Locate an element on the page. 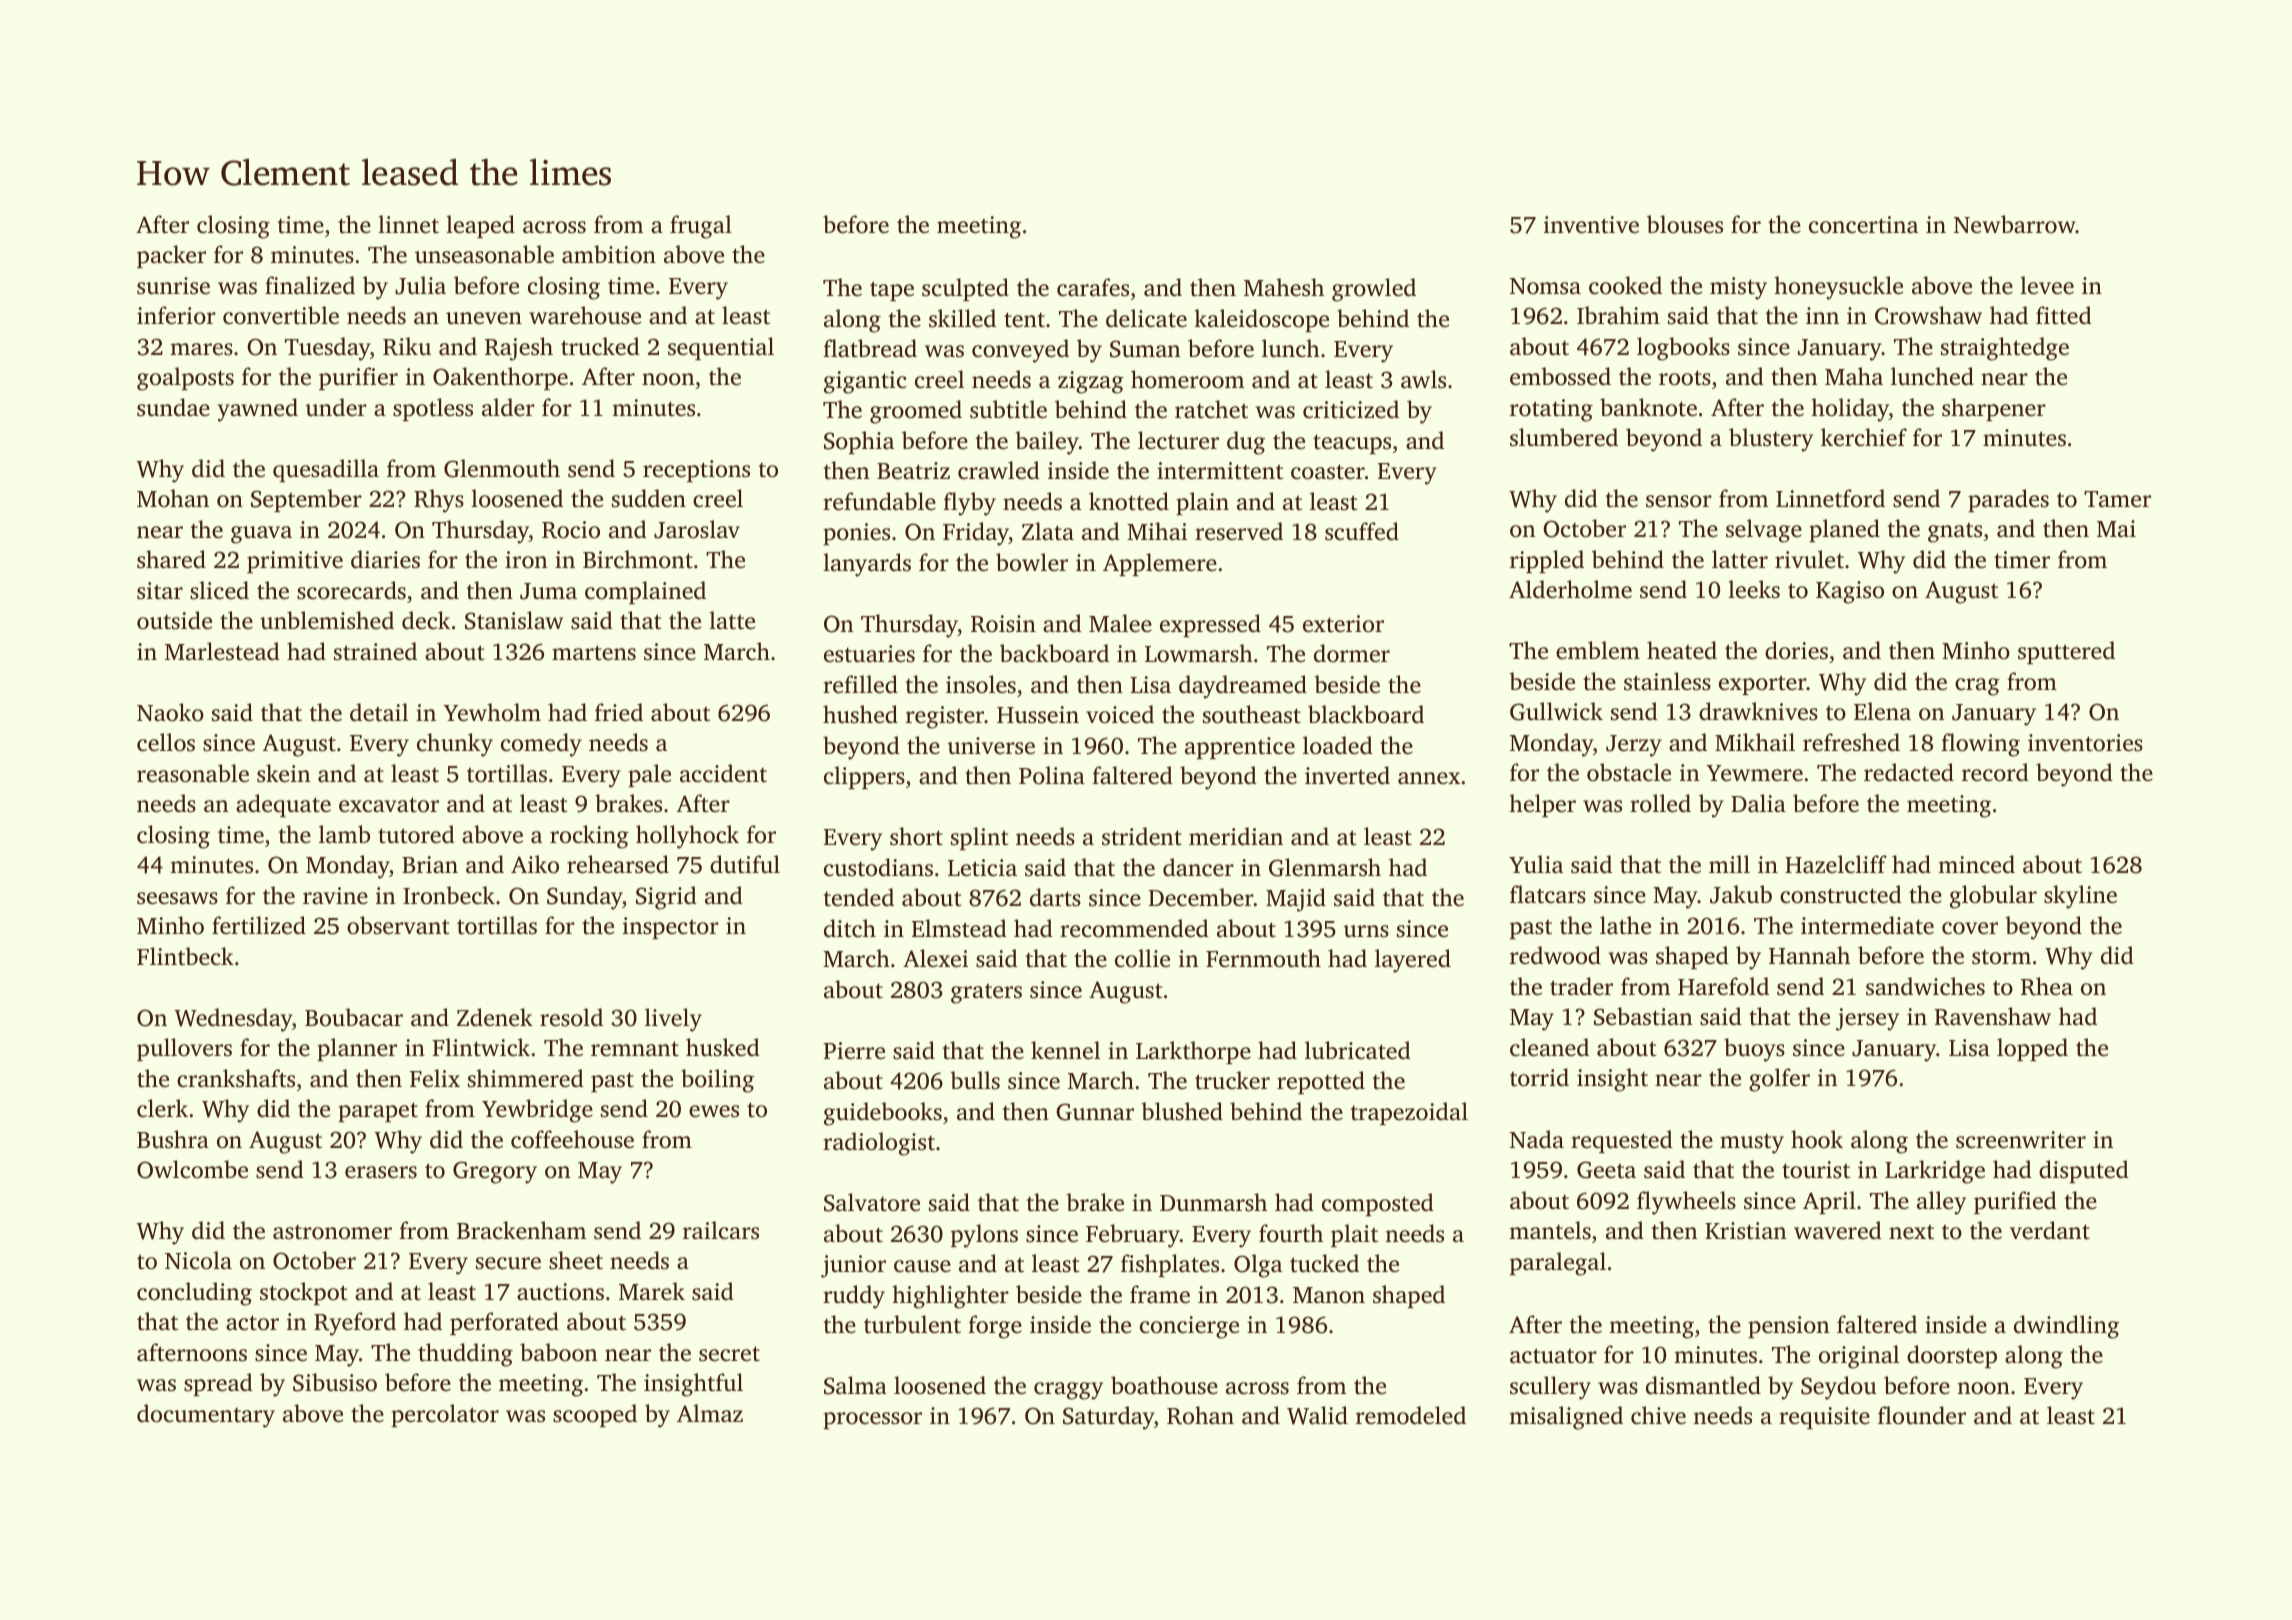  Juma is located at coordinates (548, 591).
